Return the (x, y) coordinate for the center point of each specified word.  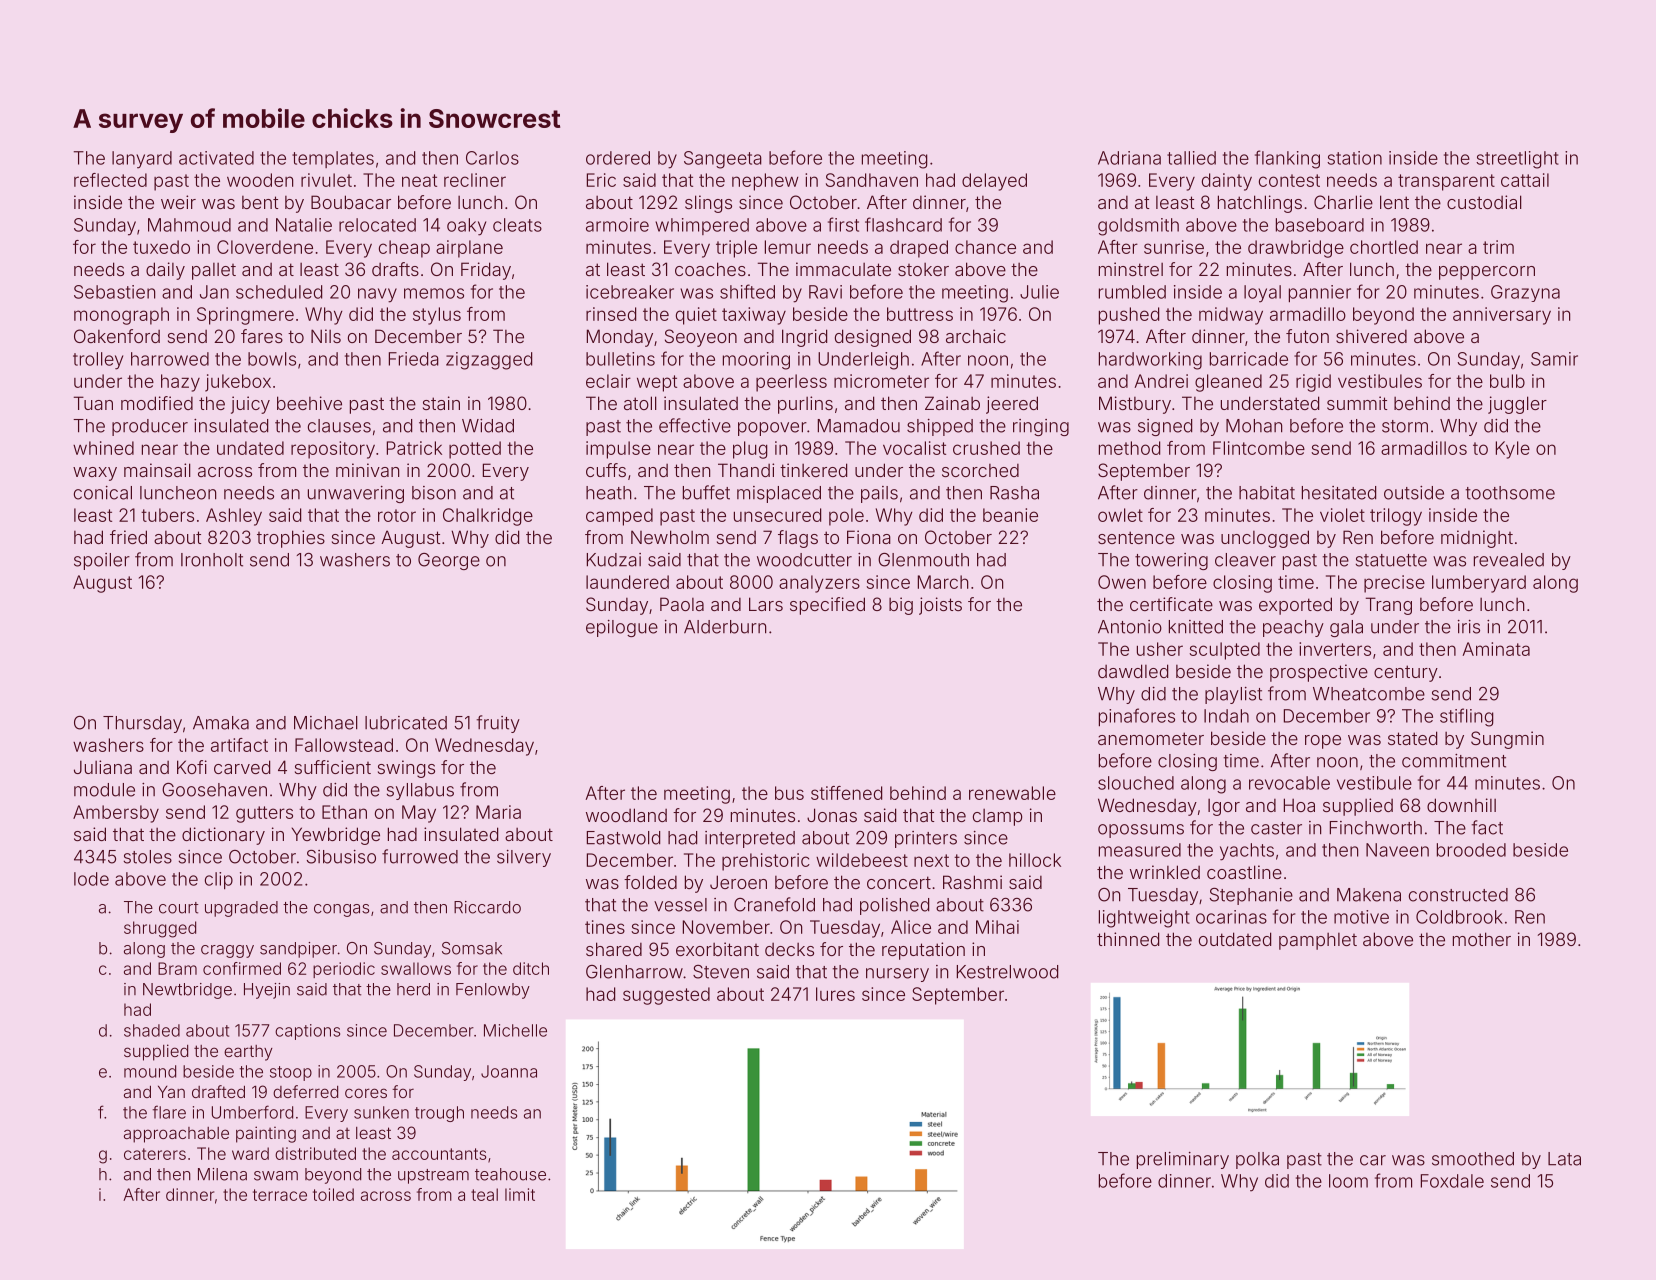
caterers (155, 1154)
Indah (1226, 716)
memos (434, 293)
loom (1348, 1181)
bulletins (620, 359)
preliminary (1183, 1160)
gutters (264, 814)
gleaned (1228, 383)
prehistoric (766, 862)
